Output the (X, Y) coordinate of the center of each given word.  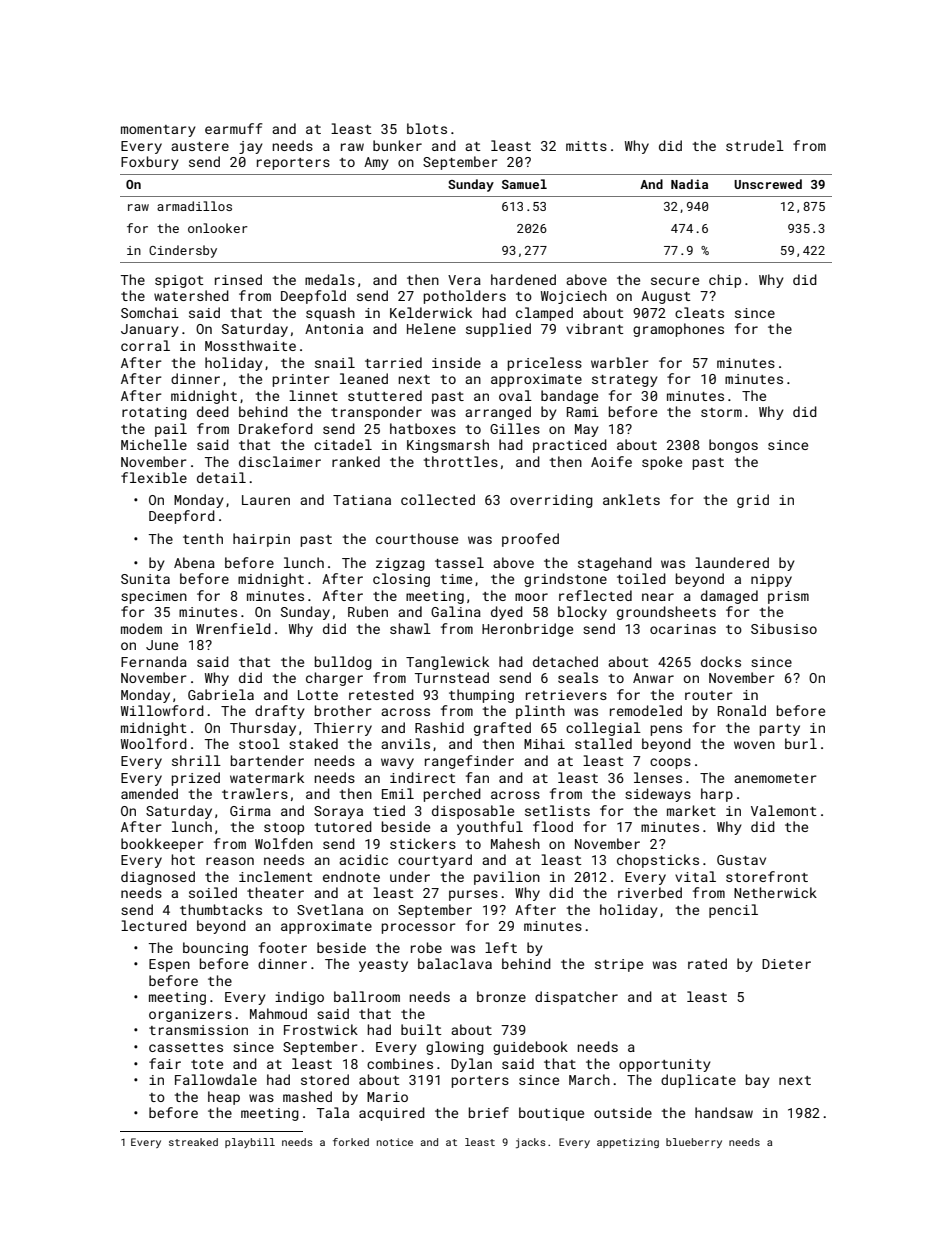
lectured (154, 925)
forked (351, 1142)
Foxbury (150, 163)
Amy (376, 163)
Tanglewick (447, 663)
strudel (755, 145)
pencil (733, 911)
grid (753, 501)
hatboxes (423, 428)
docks (721, 661)
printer (301, 380)
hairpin (261, 540)
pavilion (507, 878)
